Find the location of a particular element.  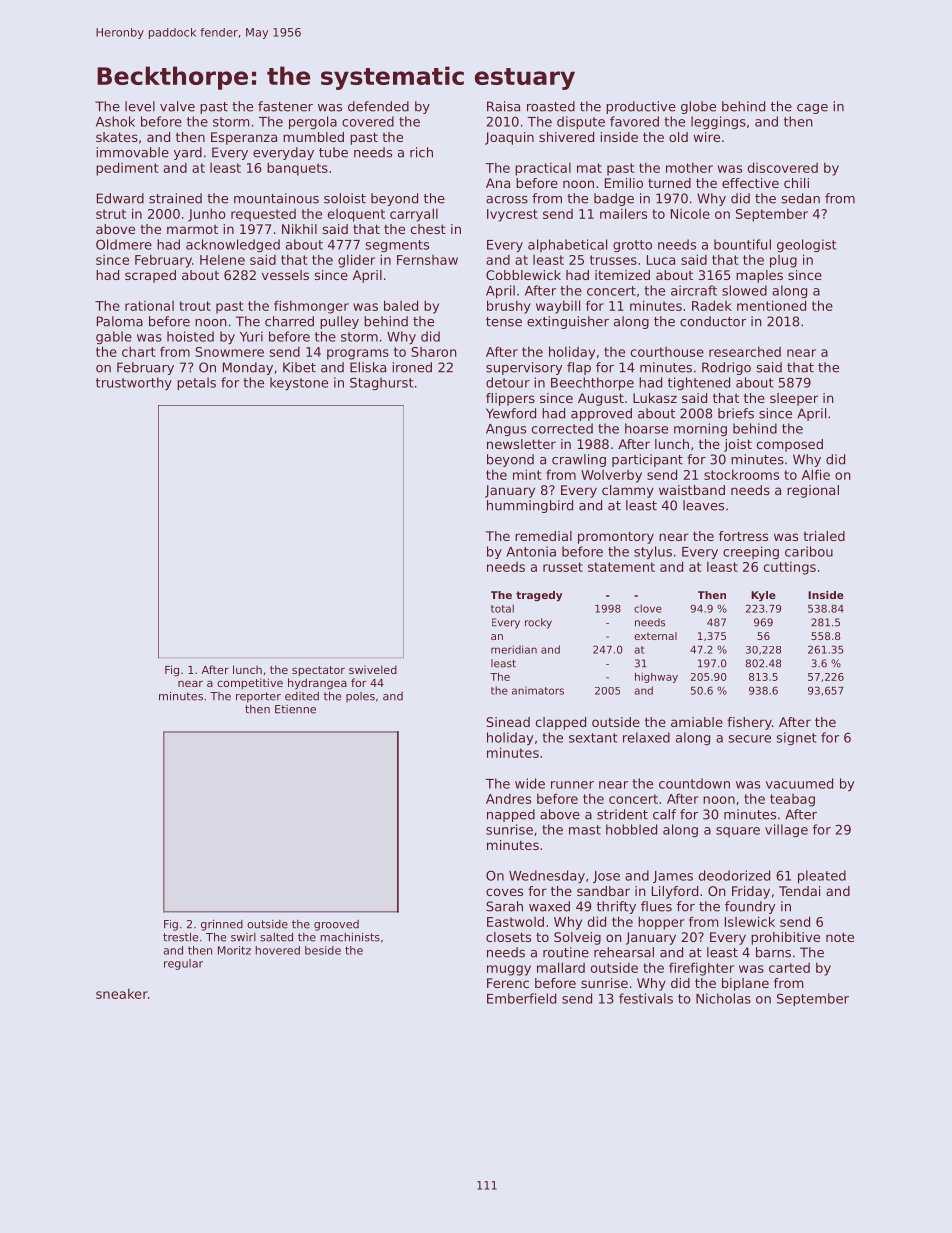

petals is located at coordinates (196, 383).
